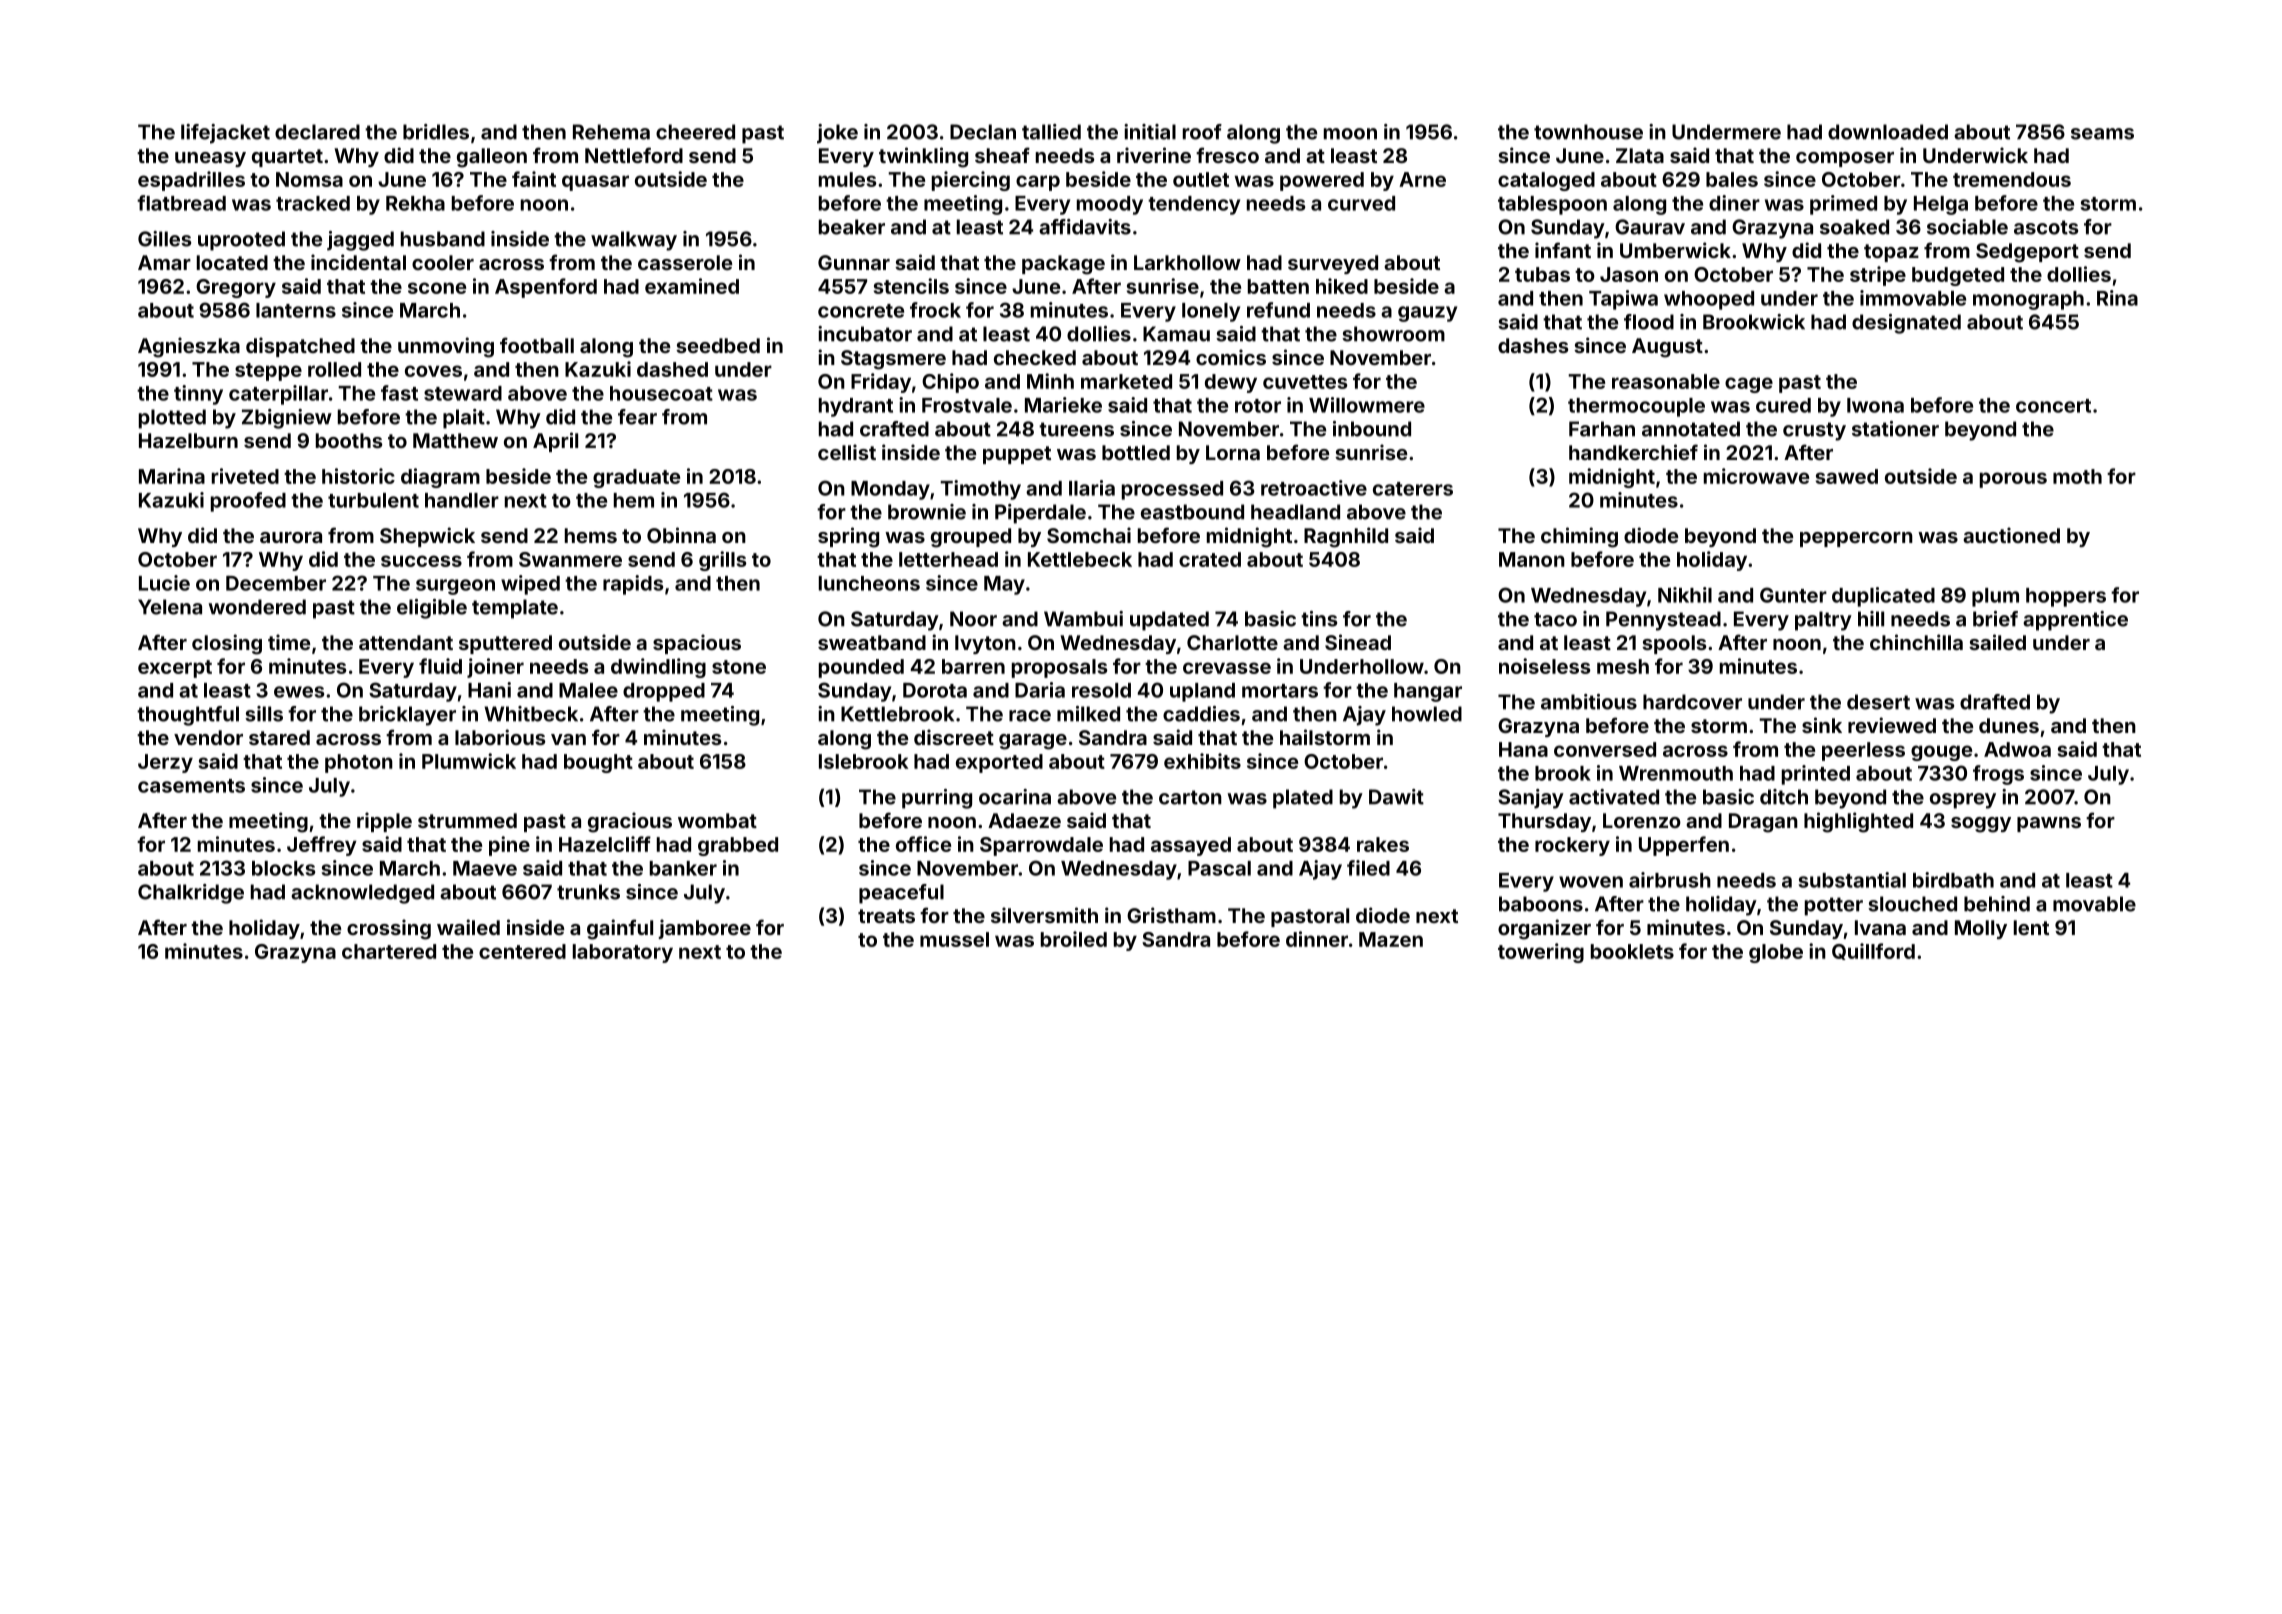 The width and height of the document is (2282, 1614). What do you see at coordinates (1845, 159) in the document?
I see `composer` at bounding box center [1845, 159].
